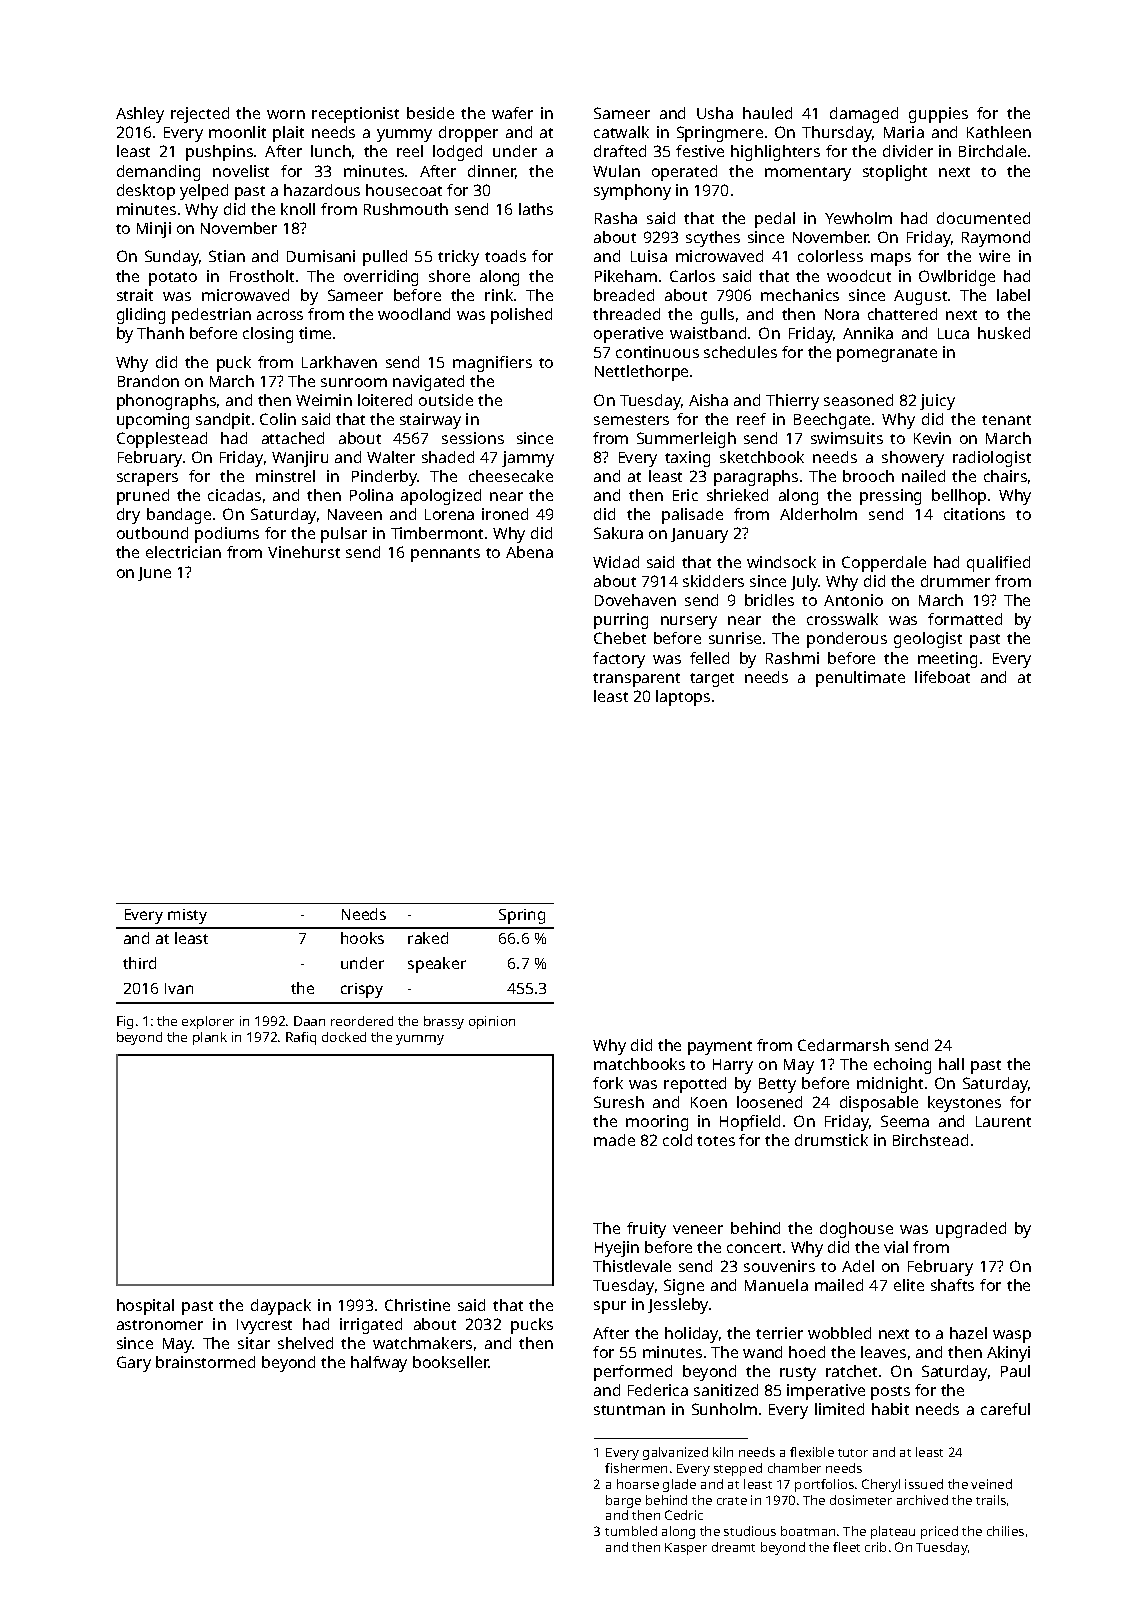 Image resolution: width=1148 pixels, height=1624 pixels. I want to click on beside, so click(430, 113).
